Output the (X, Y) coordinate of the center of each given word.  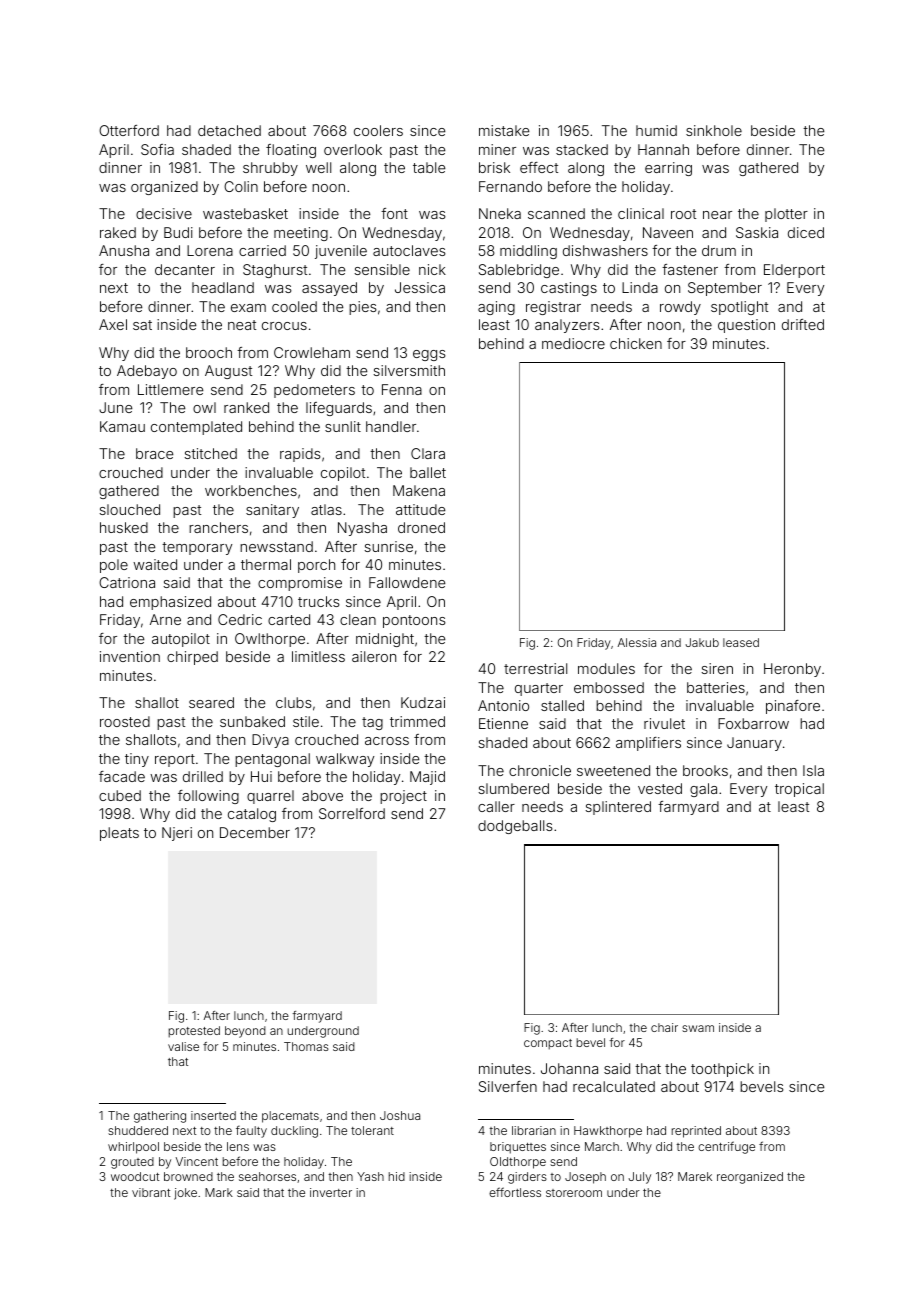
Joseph (585, 1178)
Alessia (637, 642)
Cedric (240, 619)
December (255, 832)
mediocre (573, 343)
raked (118, 232)
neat (242, 325)
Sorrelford (352, 813)
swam (698, 1028)
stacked (582, 149)
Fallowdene (407, 582)
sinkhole (714, 130)
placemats (290, 1117)
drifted (803, 324)
